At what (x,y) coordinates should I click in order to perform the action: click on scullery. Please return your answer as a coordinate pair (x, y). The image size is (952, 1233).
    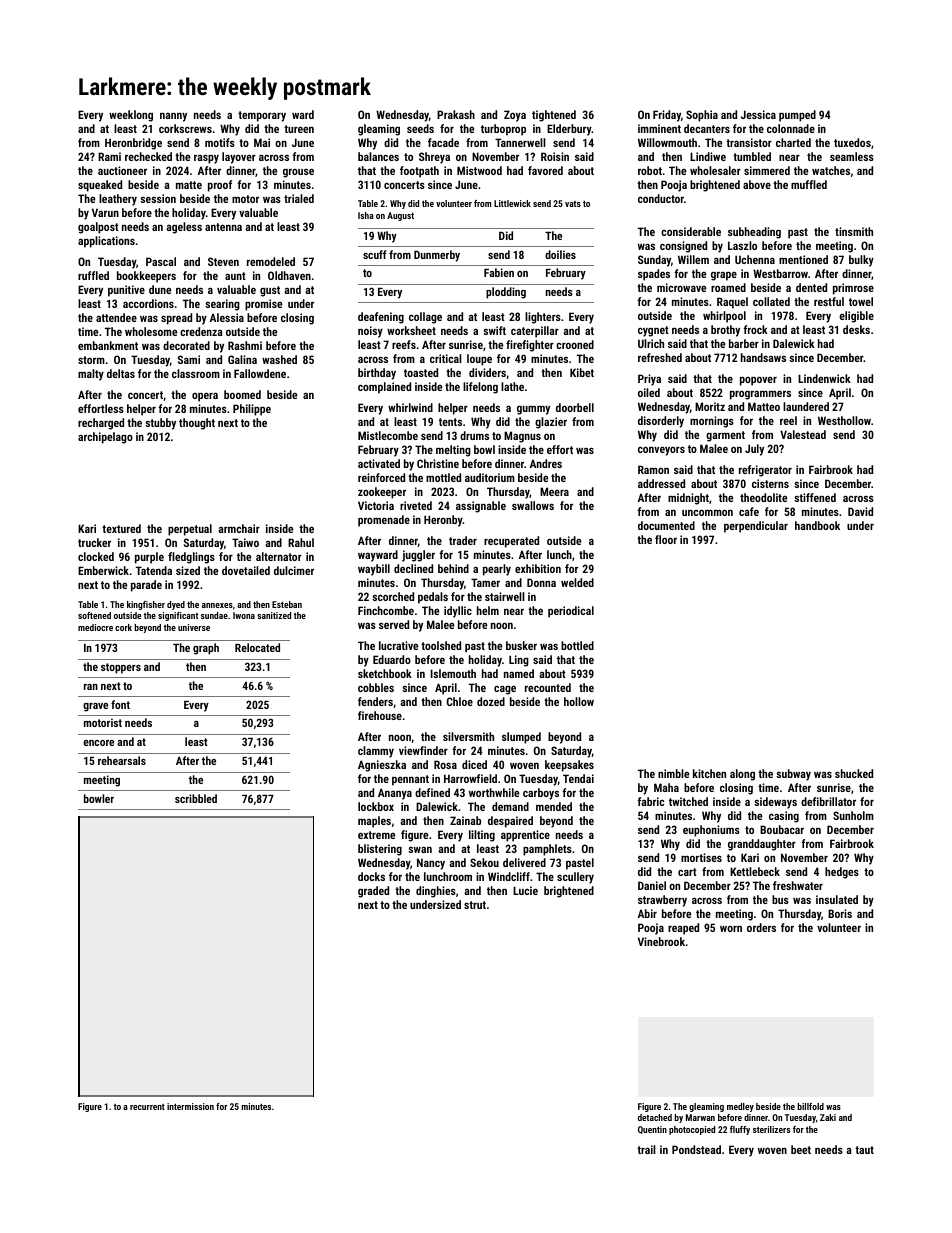
    Looking at the image, I should click on (575, 878).
